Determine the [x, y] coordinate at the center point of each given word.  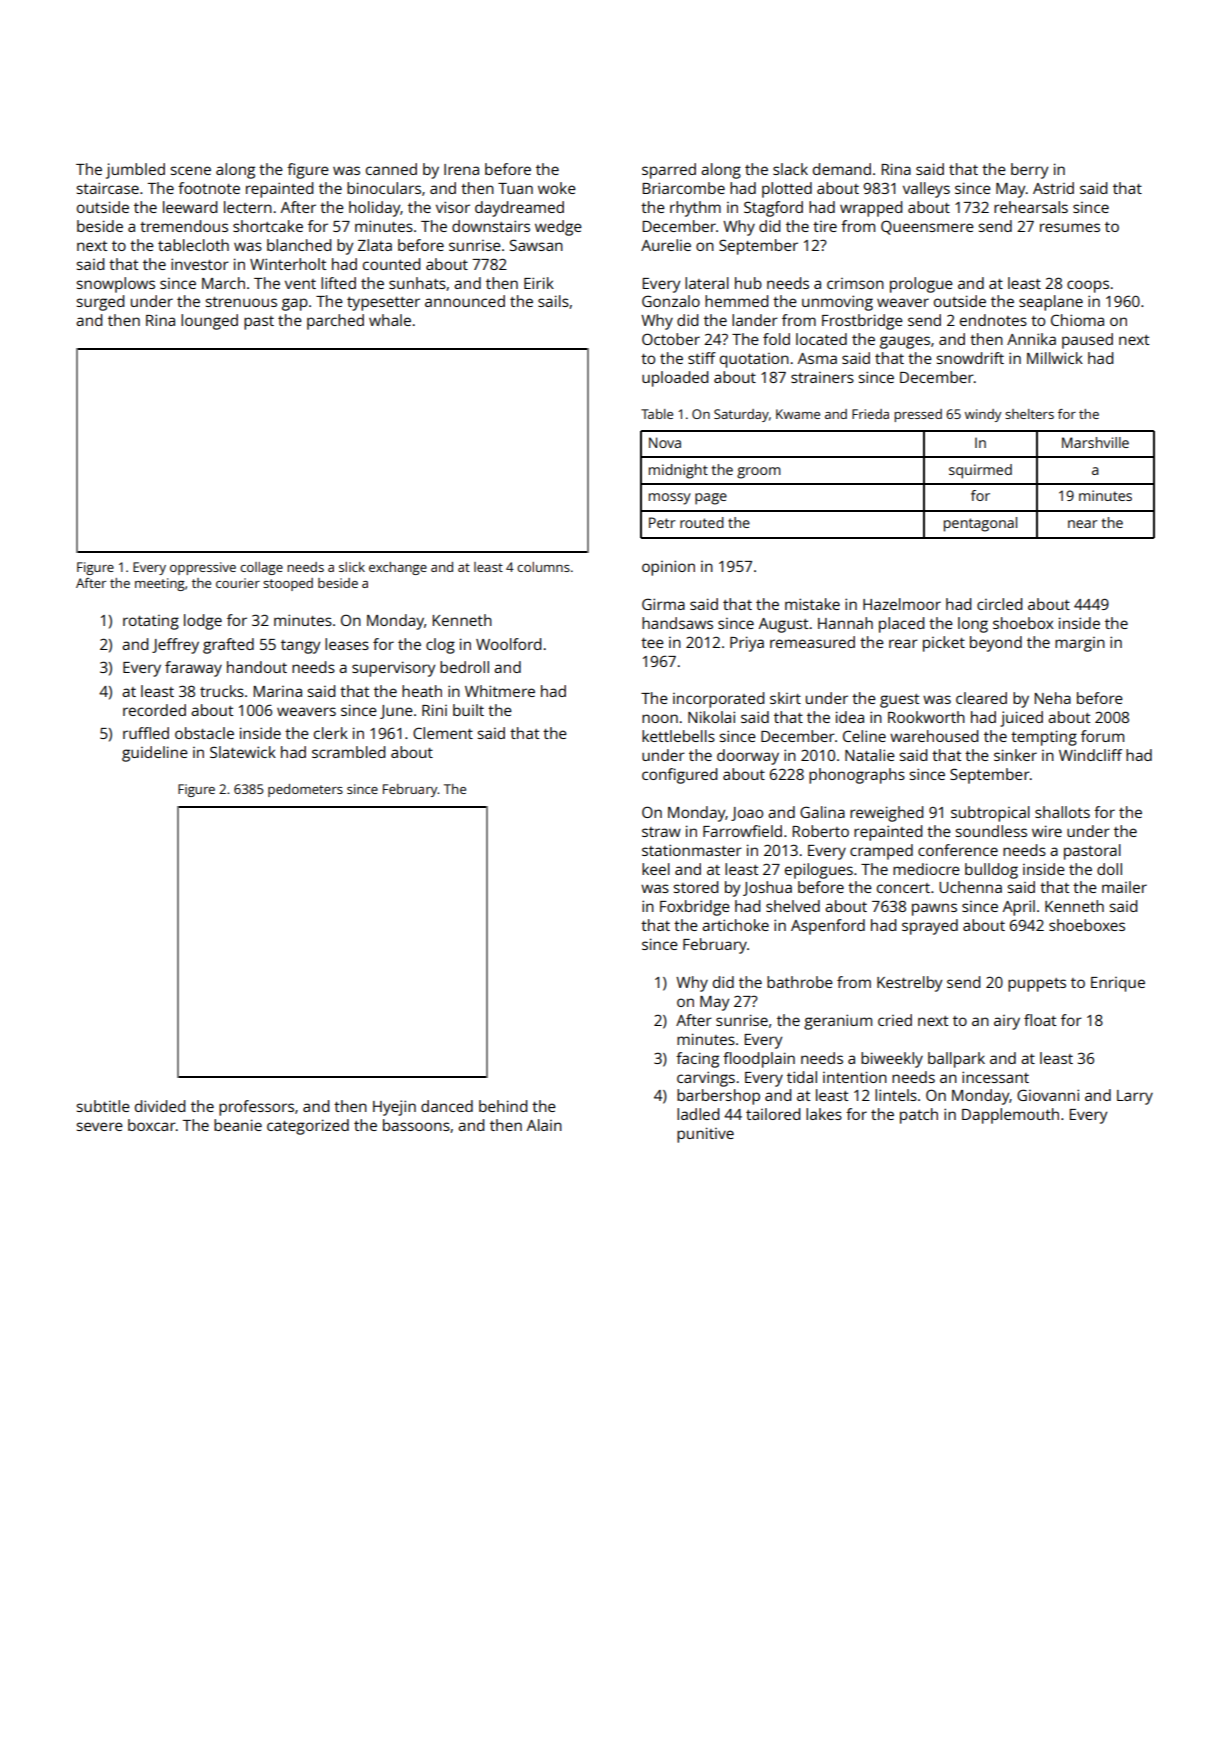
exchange [398, 568]
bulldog [991, 871]
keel [656, 869]
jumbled [135, 171]
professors [256, 1108]
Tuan [515, 188]
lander [755, 320]
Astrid [1053, 188]
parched [335, 322]
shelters [1029, 414]
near [1083, 524]
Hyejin [394, 1108]
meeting [160, 584]
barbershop [718, 1097]
